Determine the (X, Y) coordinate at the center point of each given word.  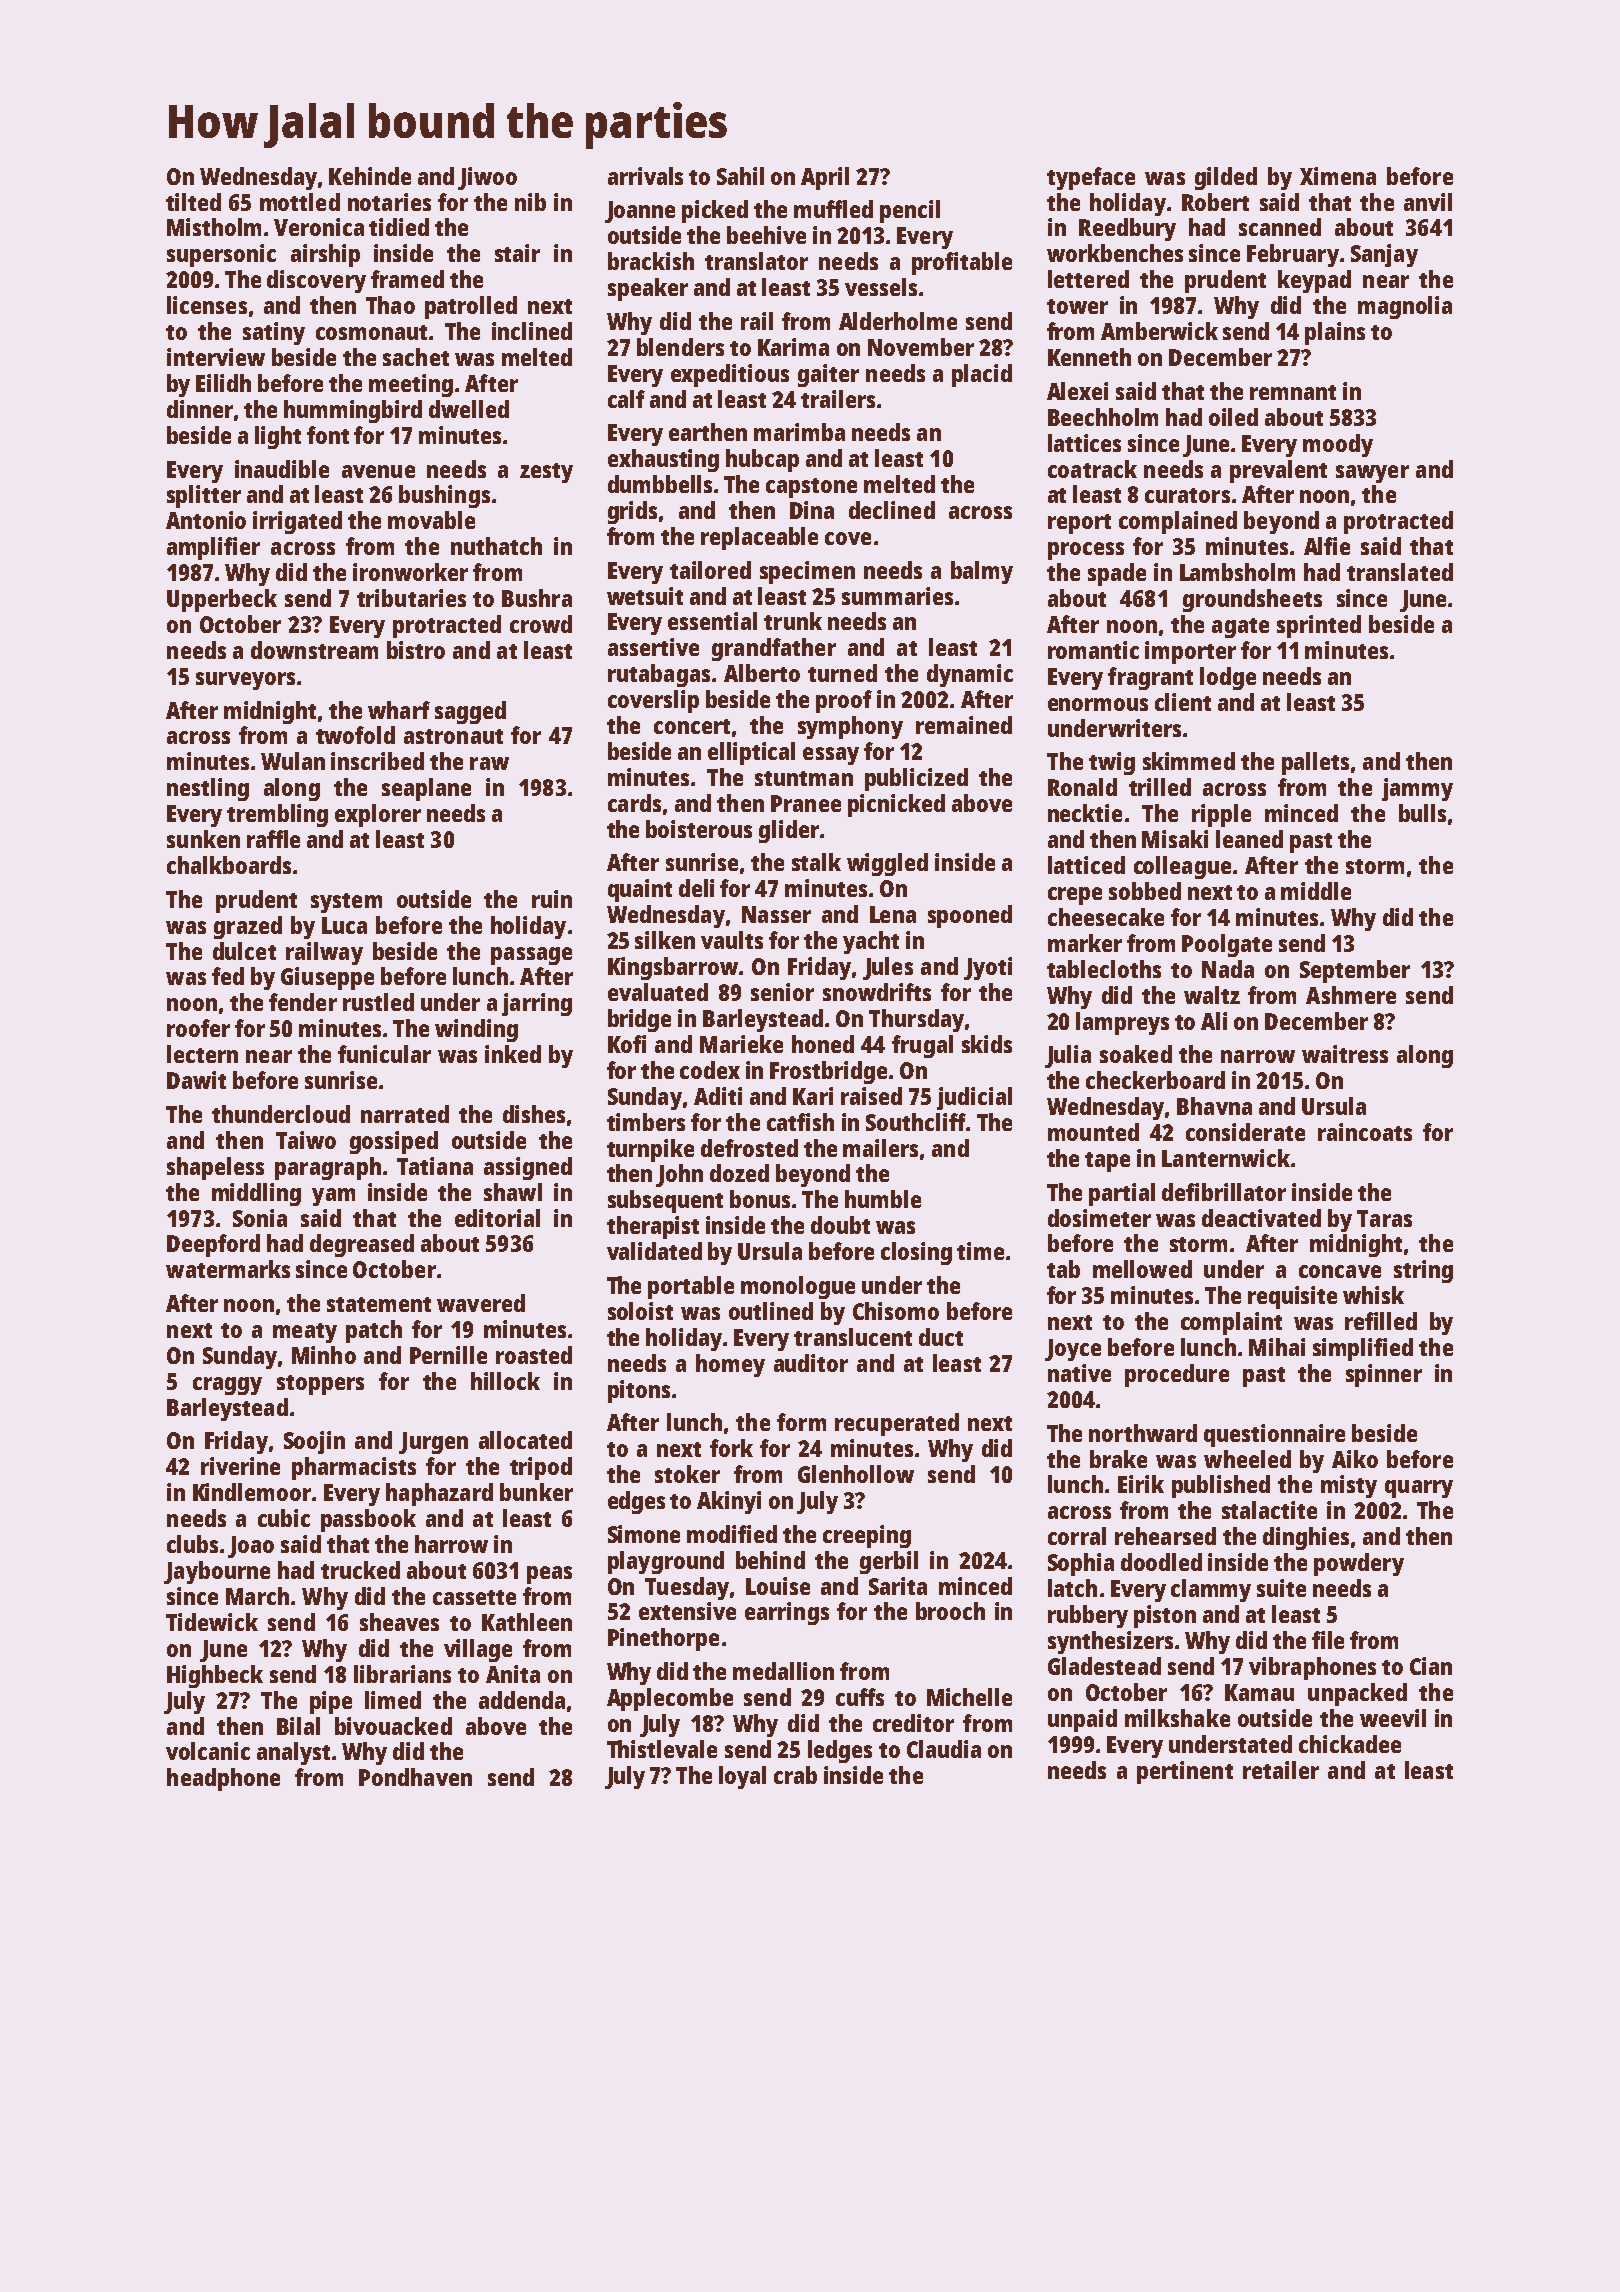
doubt (840, 1225)
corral (1077, 1536)
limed (393, 1700)
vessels (881, 287)
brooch (950, 1611)
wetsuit (645, 596)
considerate (1245, 1132)
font (328, 435)
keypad (1314, 281)
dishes (534, 1114)
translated (1400, 572)
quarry (1419, 1489)
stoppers (320, 1385)
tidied (399, 227)
